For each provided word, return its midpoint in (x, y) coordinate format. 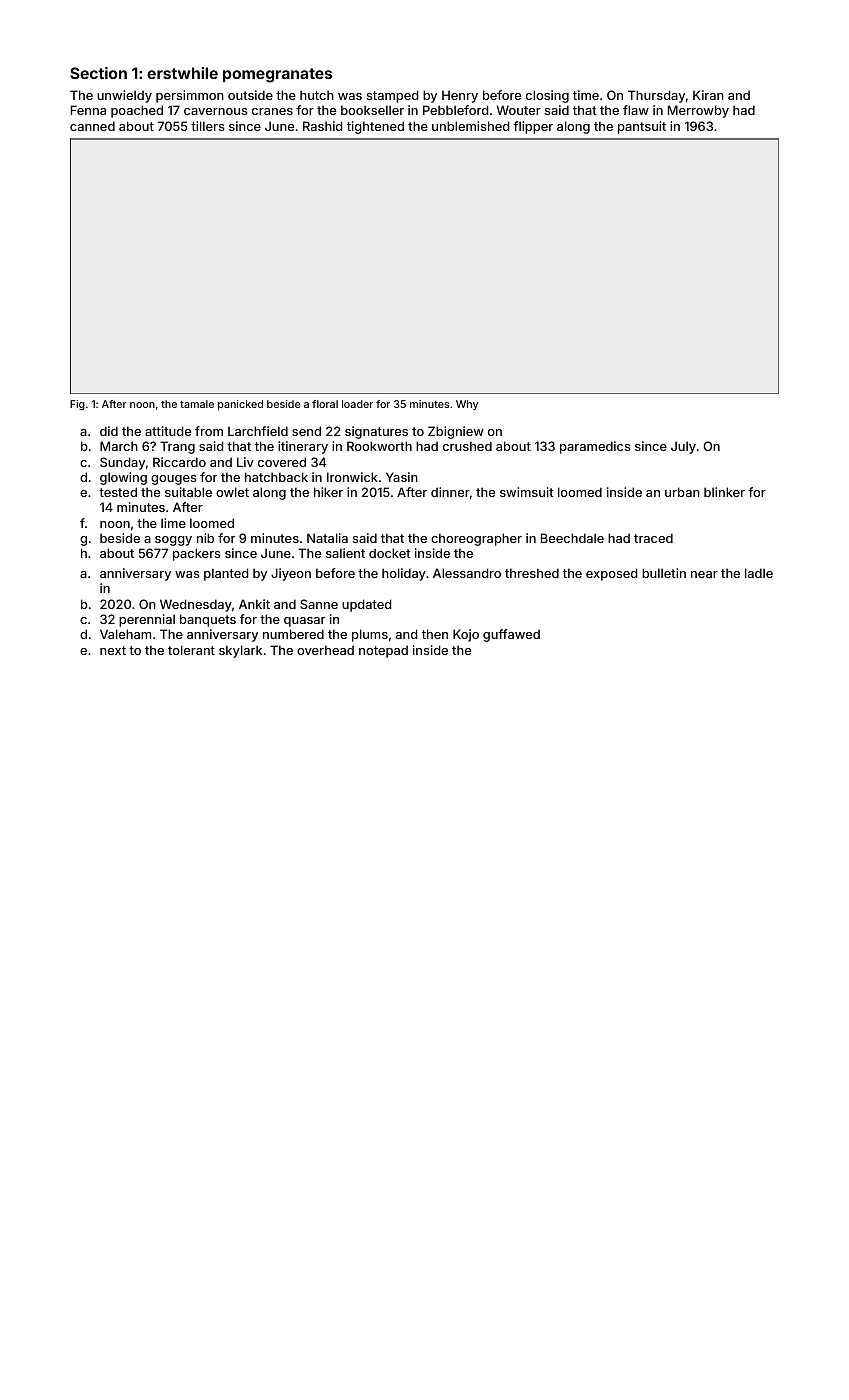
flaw (636, 110)
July (683, 447)
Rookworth (379, 446)
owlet (232, 492)
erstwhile (182, 73)
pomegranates (277, 75)
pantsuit (642, 127)
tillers (207, 126)
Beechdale (572, 538)
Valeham (125, 634)
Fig (77, 405)
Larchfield (258, 431)
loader (357, 404)
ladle (759, 573)
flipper (533, 127)
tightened (375, 127)
